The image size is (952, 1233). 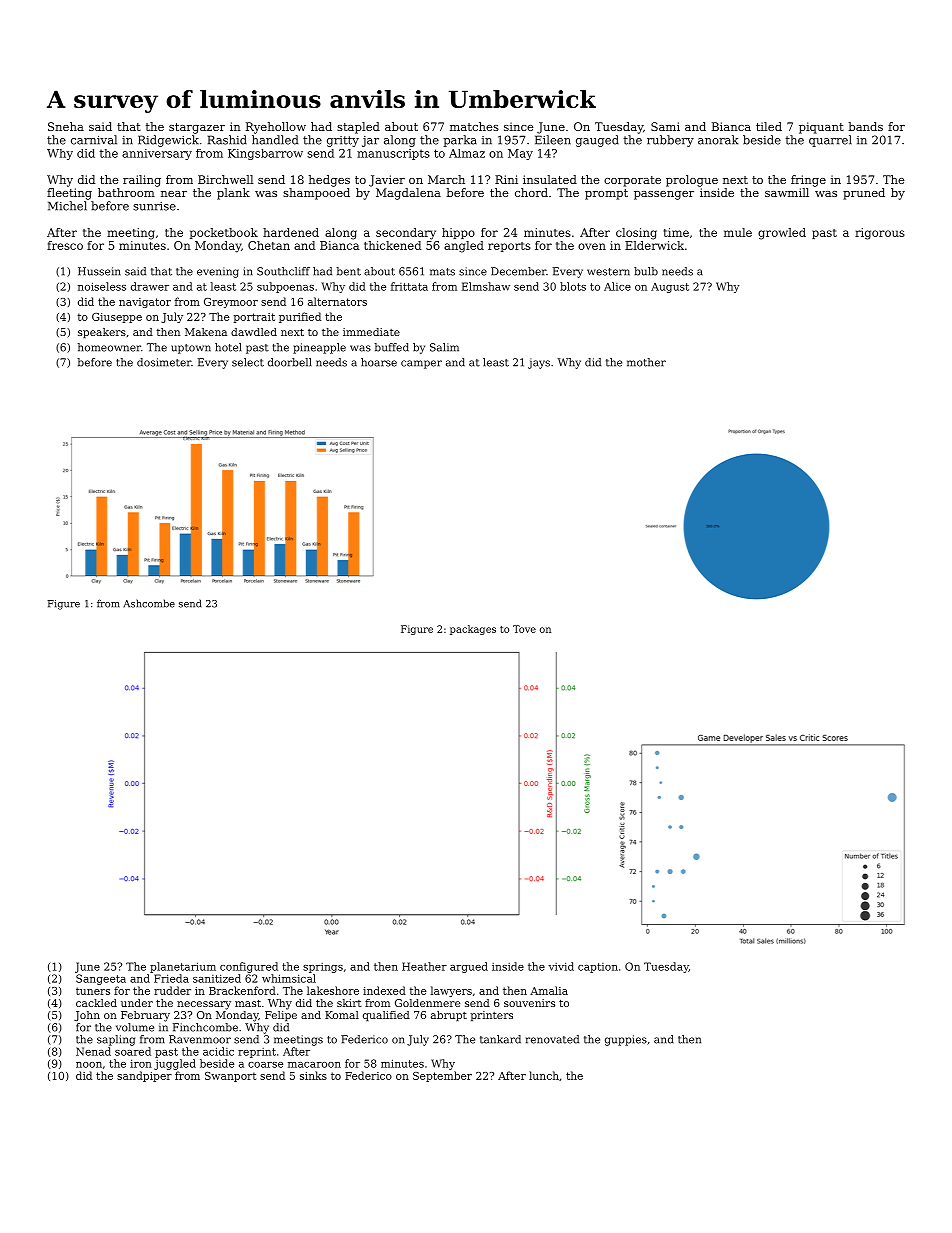 What do you see at coordinates (598, 968) in the screenshot?
I see `caption` at bounding box center [598, 968].
